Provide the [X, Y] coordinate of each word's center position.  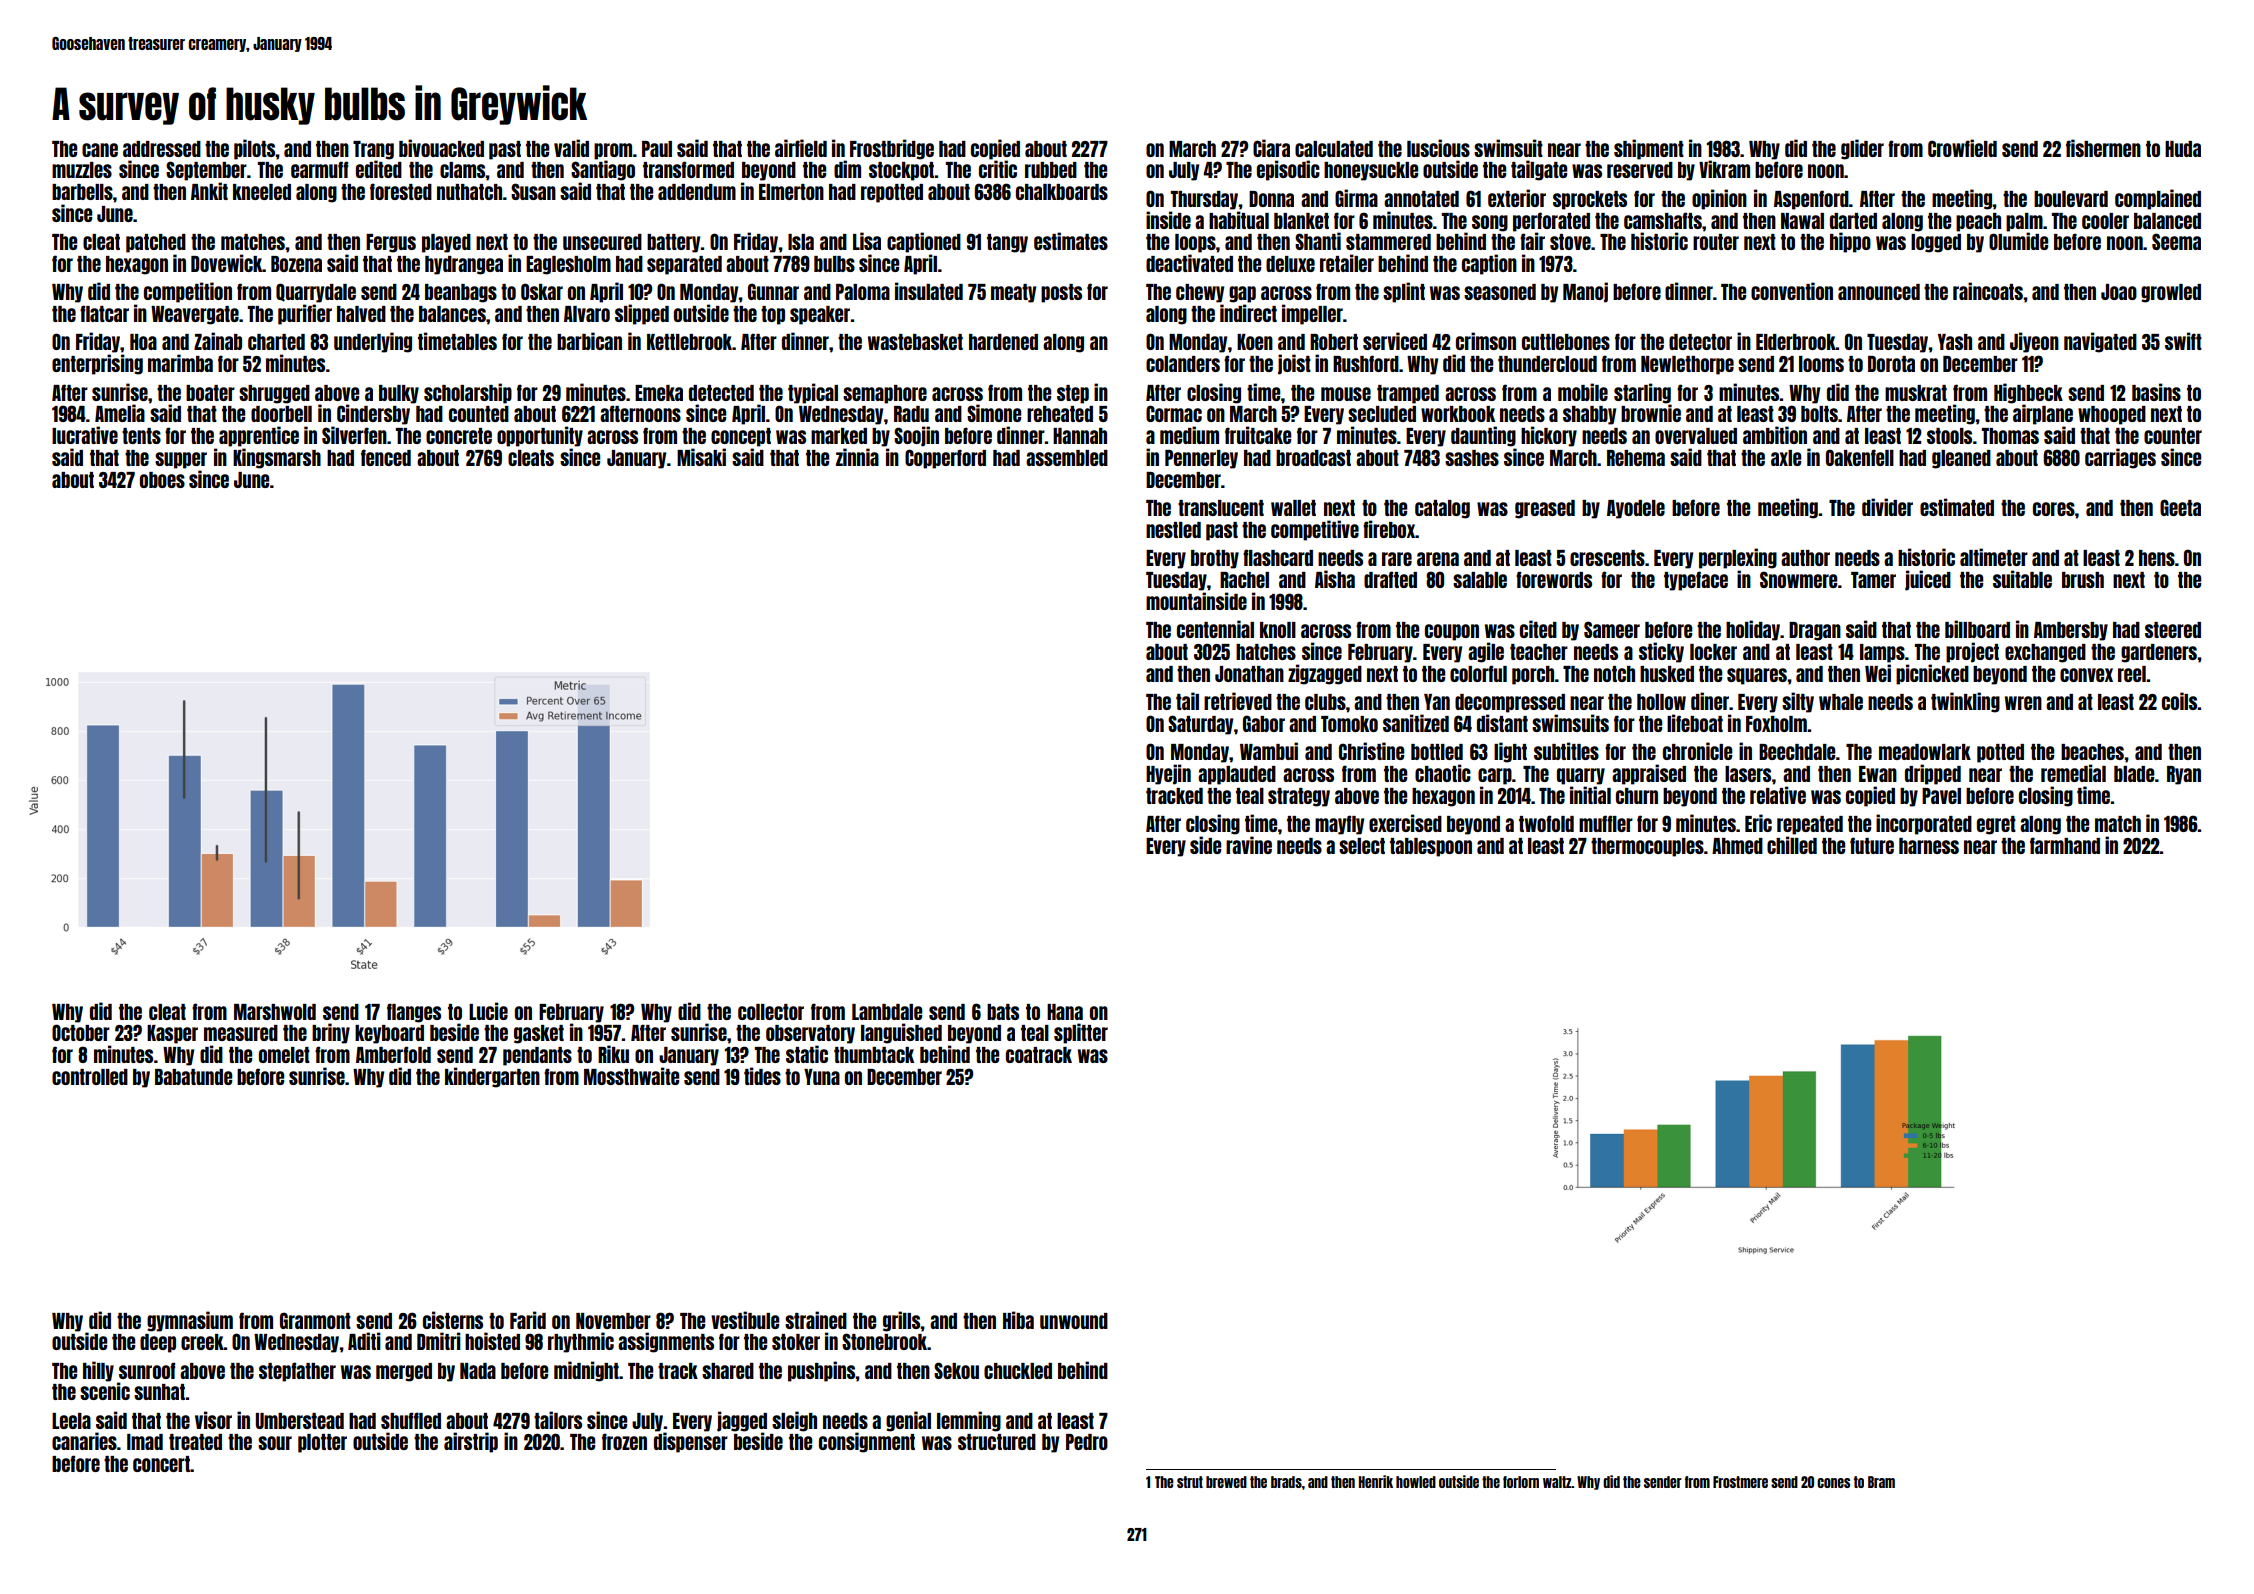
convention [1792, 291]
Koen [1255, 342]
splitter [1081, 1033]
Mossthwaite [631, 1076]
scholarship [468, 393]
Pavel [1941, 796]
